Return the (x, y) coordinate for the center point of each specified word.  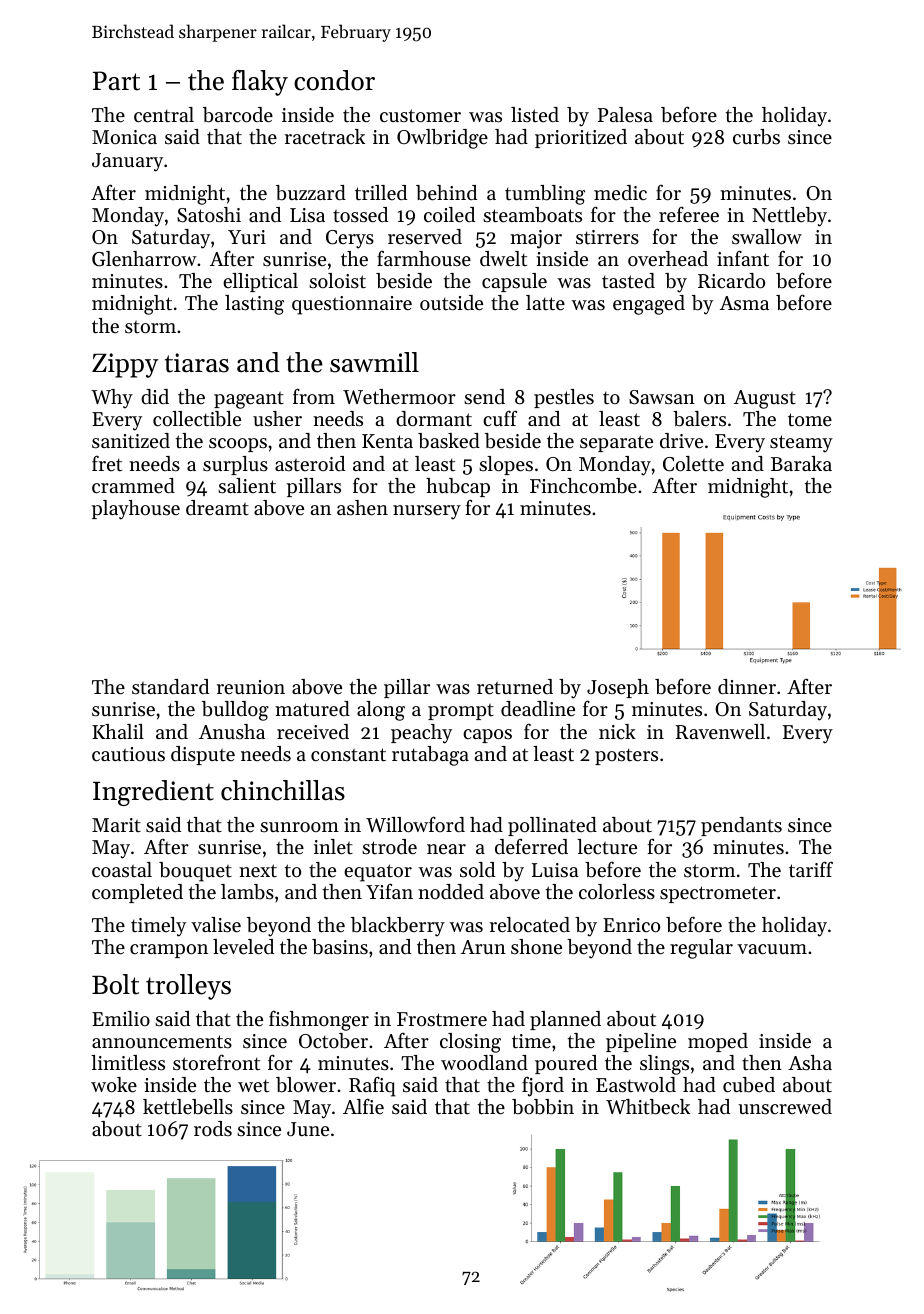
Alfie (363, 1106)
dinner (747, 687)
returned (515, 687)
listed (535, 115)
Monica (124, 137)
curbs (756, 137)
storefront (216, 1063)
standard (170, 687)
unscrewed (785, 1107)
